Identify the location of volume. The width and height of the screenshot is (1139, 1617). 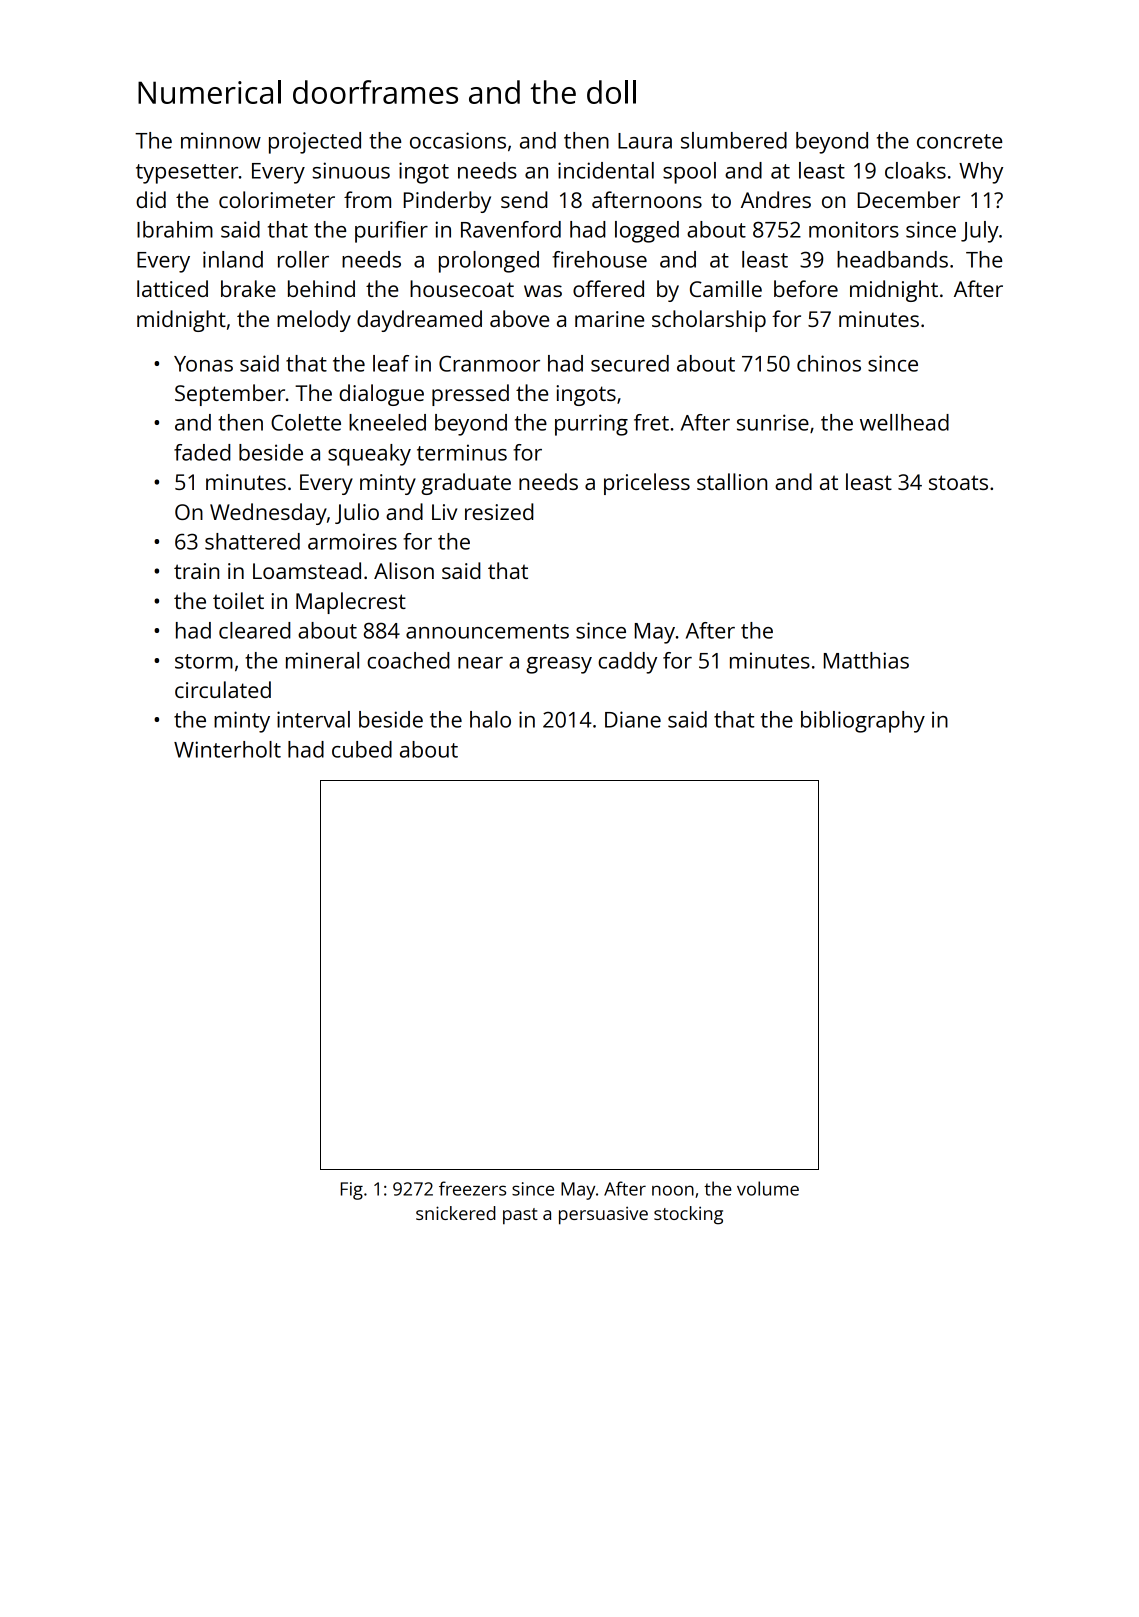
(768, 1188).
